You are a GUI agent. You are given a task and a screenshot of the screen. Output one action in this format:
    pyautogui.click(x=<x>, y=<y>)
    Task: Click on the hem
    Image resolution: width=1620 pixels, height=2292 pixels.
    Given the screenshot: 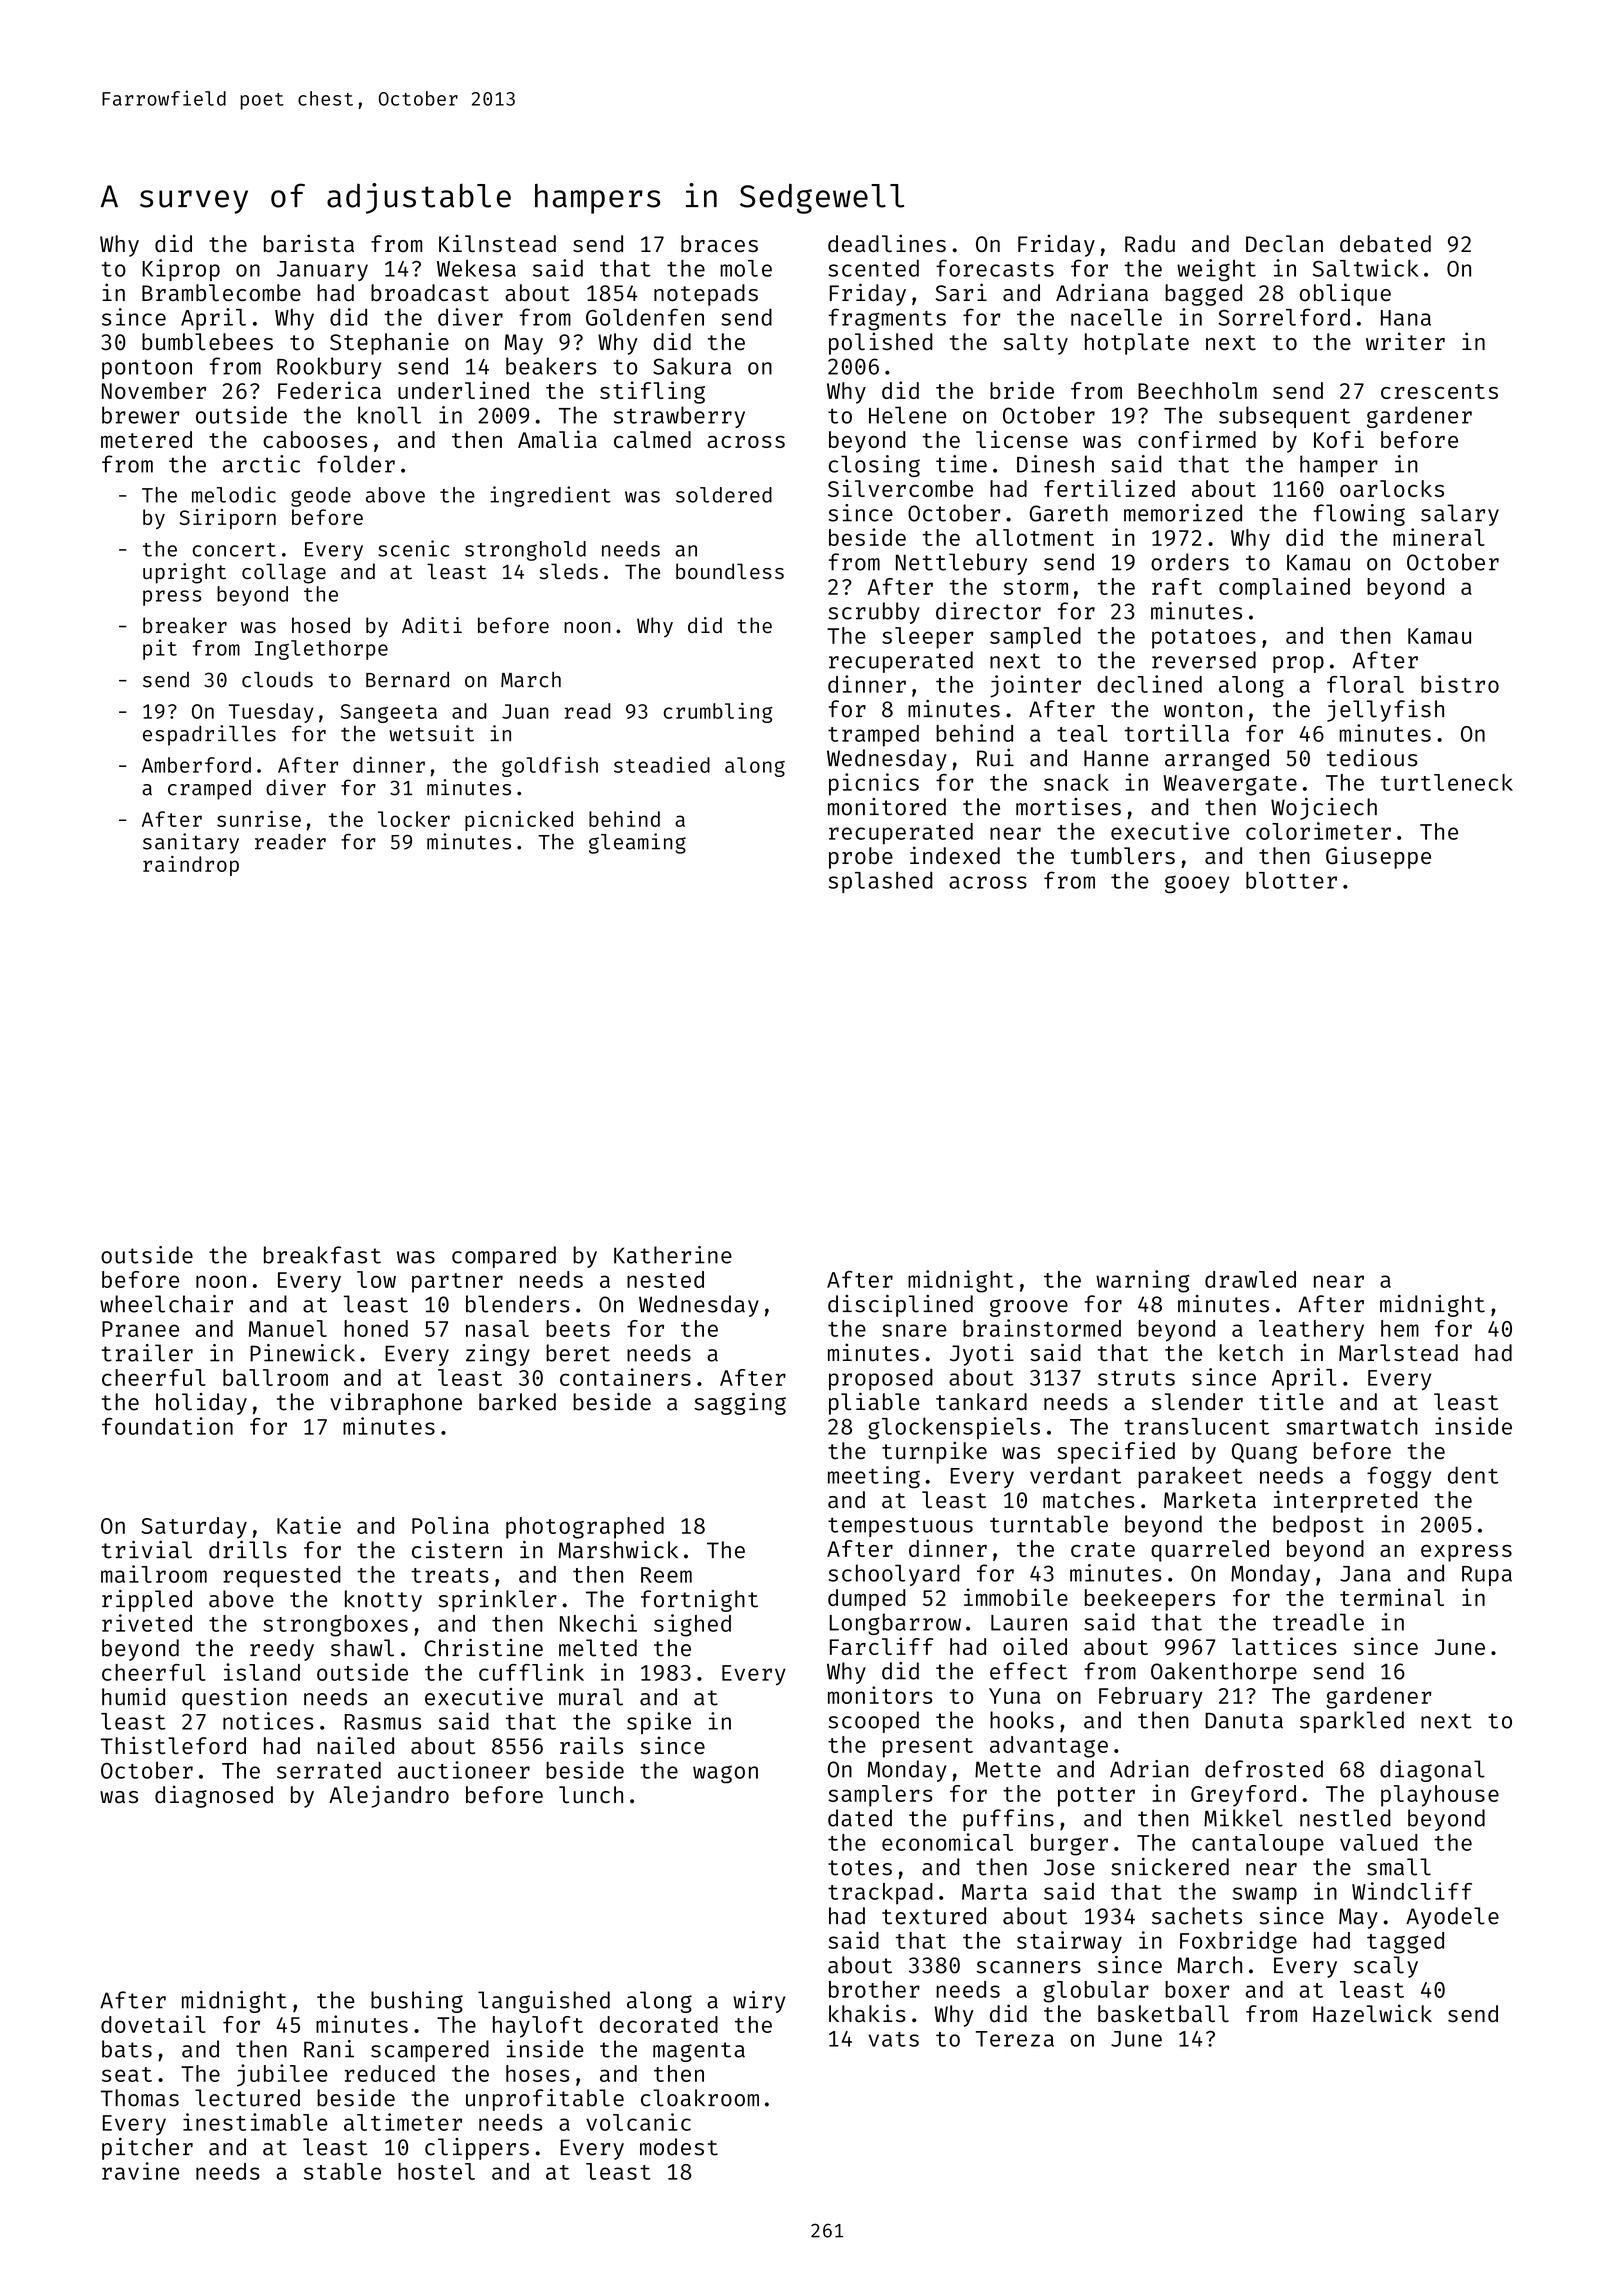 What is the action you would take?
    pyautogui.click(x=1400, y=1328)
